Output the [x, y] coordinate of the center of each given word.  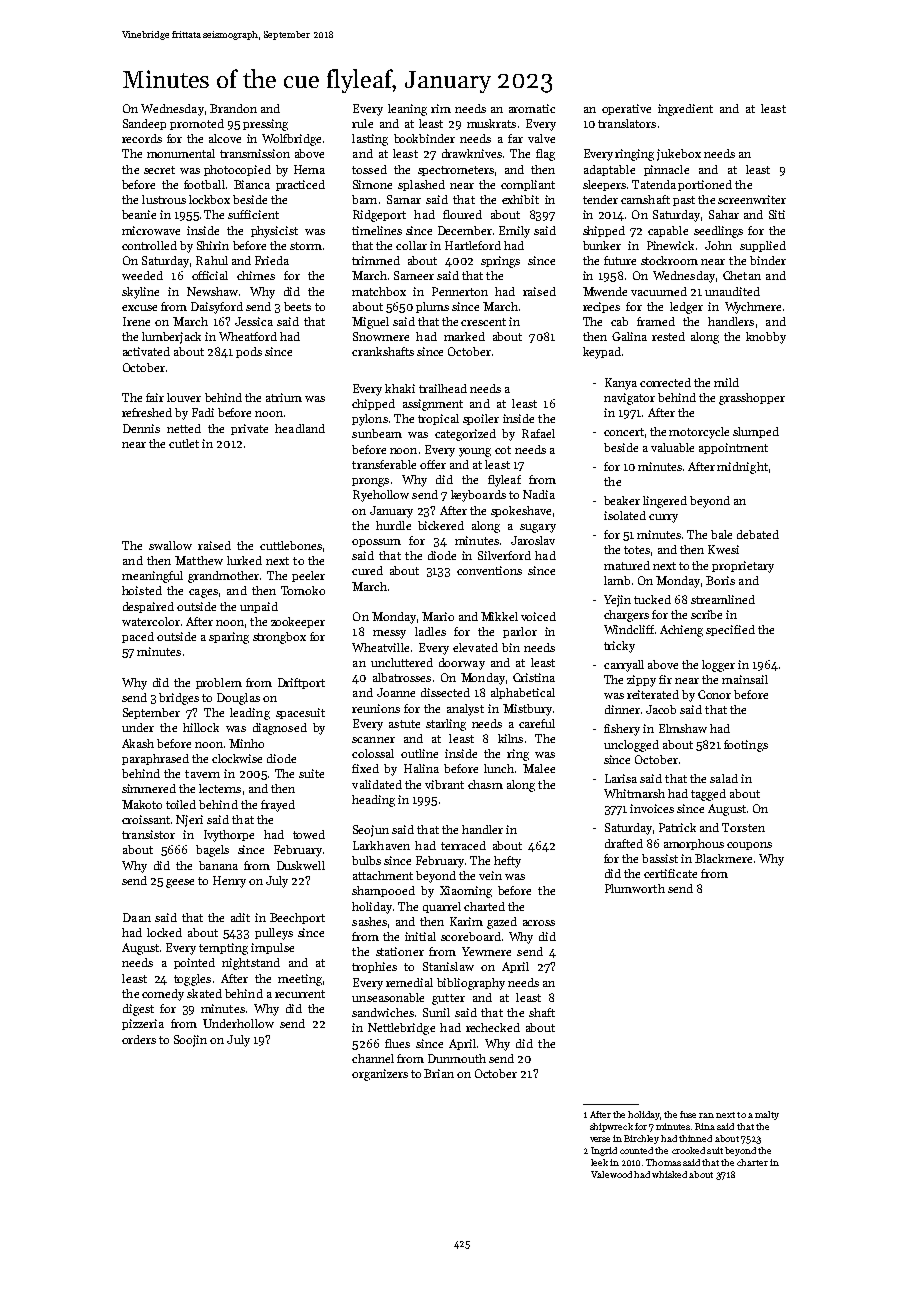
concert [624, 432]
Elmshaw [683, 728]
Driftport [301, 683]
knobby [766, 338]
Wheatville [380, 647]
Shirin [213, 245]
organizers [380, 1075]
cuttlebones [291, 545]
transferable [384, 464]
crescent [483, 322]
